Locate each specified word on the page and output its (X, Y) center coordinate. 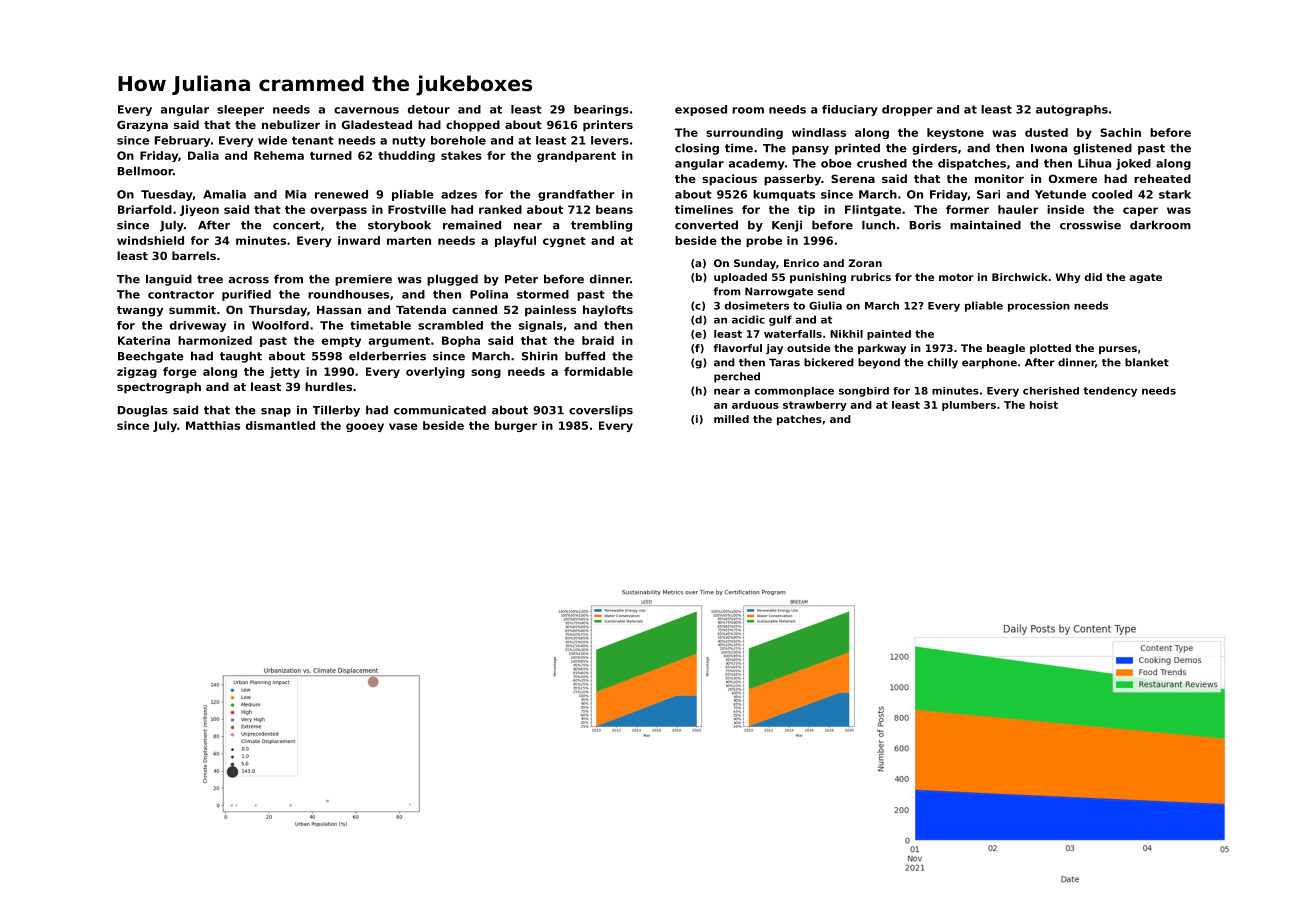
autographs (1072, 110)
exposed (701, 110)
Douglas (143, 411)
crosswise (1090, 225)
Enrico (801, 263)
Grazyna (142, 126)
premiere (363, 280)
